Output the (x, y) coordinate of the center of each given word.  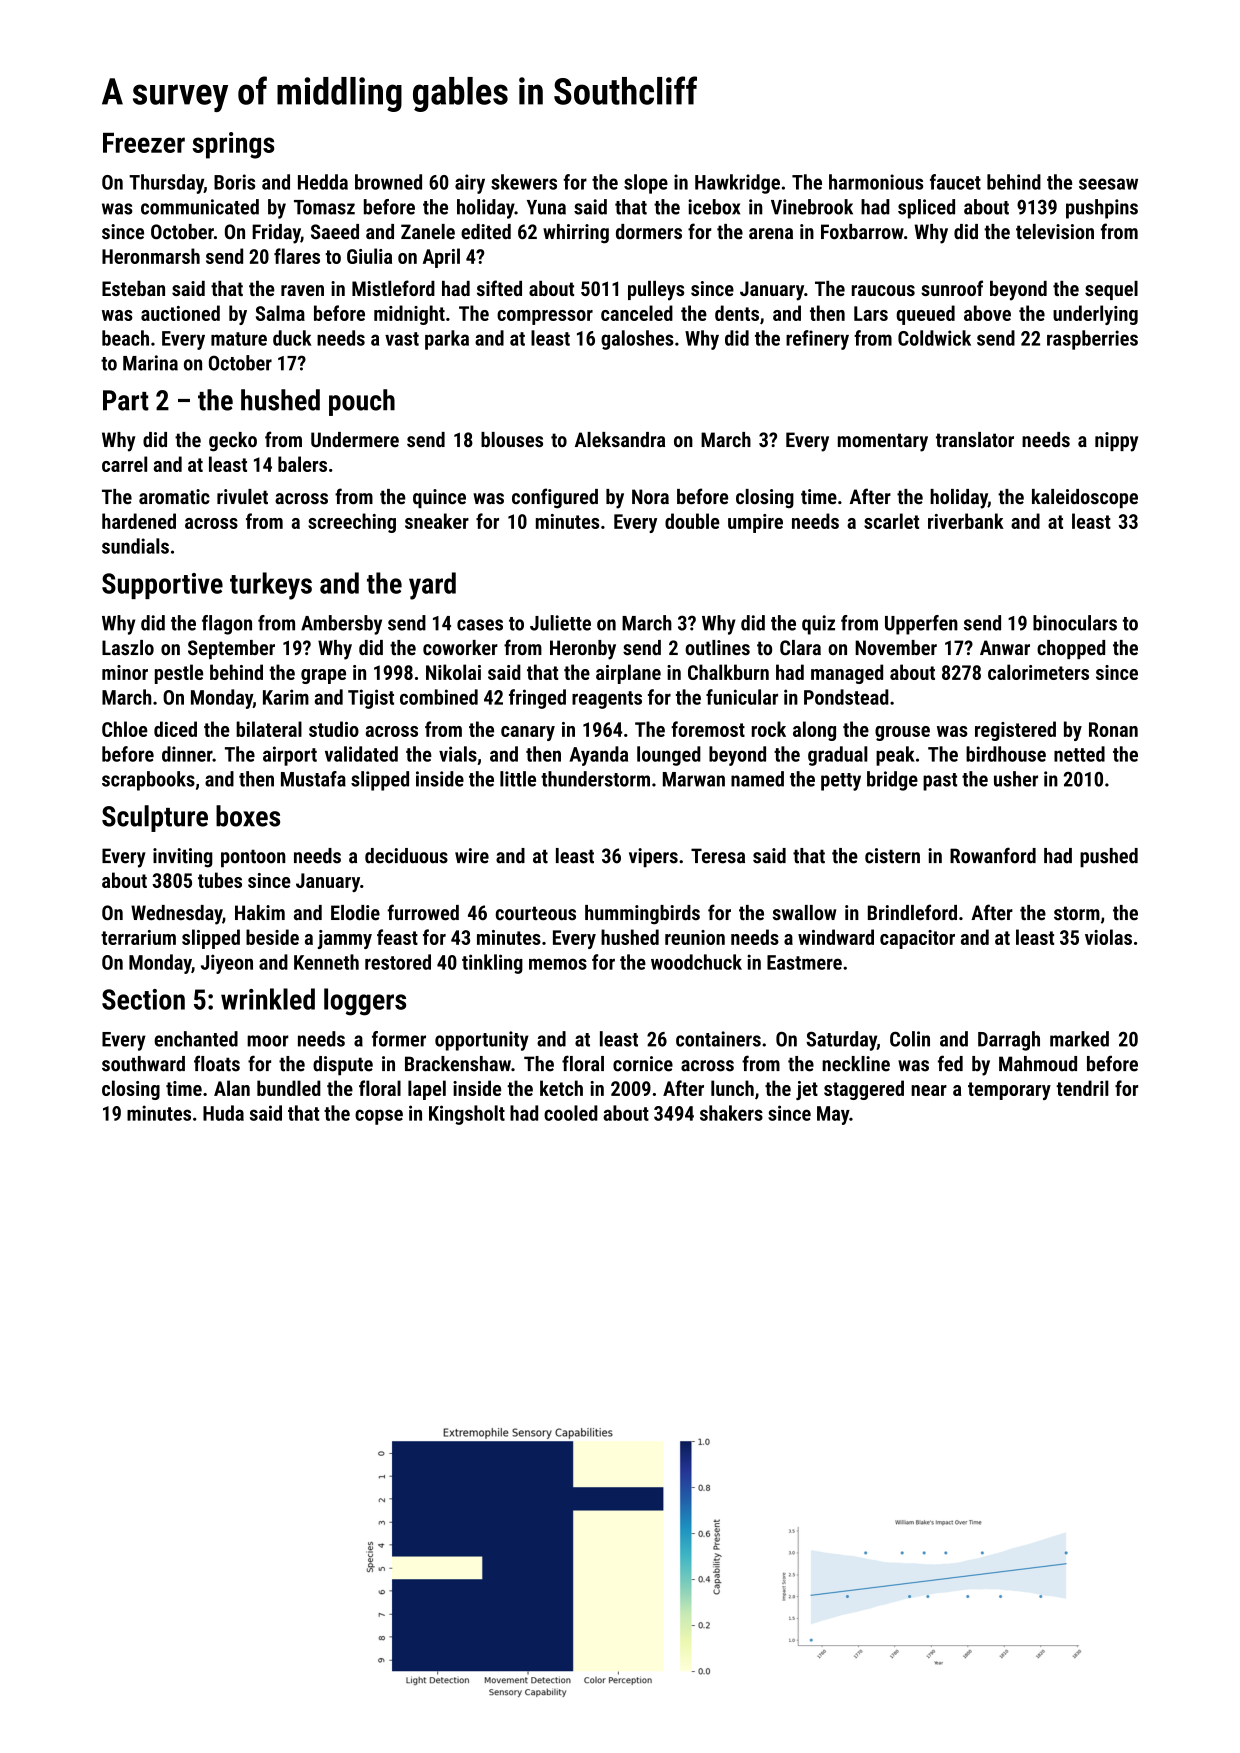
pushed (1109, 858)
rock (769, 729)
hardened (139, 521)
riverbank (966, 521)
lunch (732, 1088)
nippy (1116, 442)
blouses (512, 440)
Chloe (125, 729)
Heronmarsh (151, 256)
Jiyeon (227, 964)
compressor (545, 317)
